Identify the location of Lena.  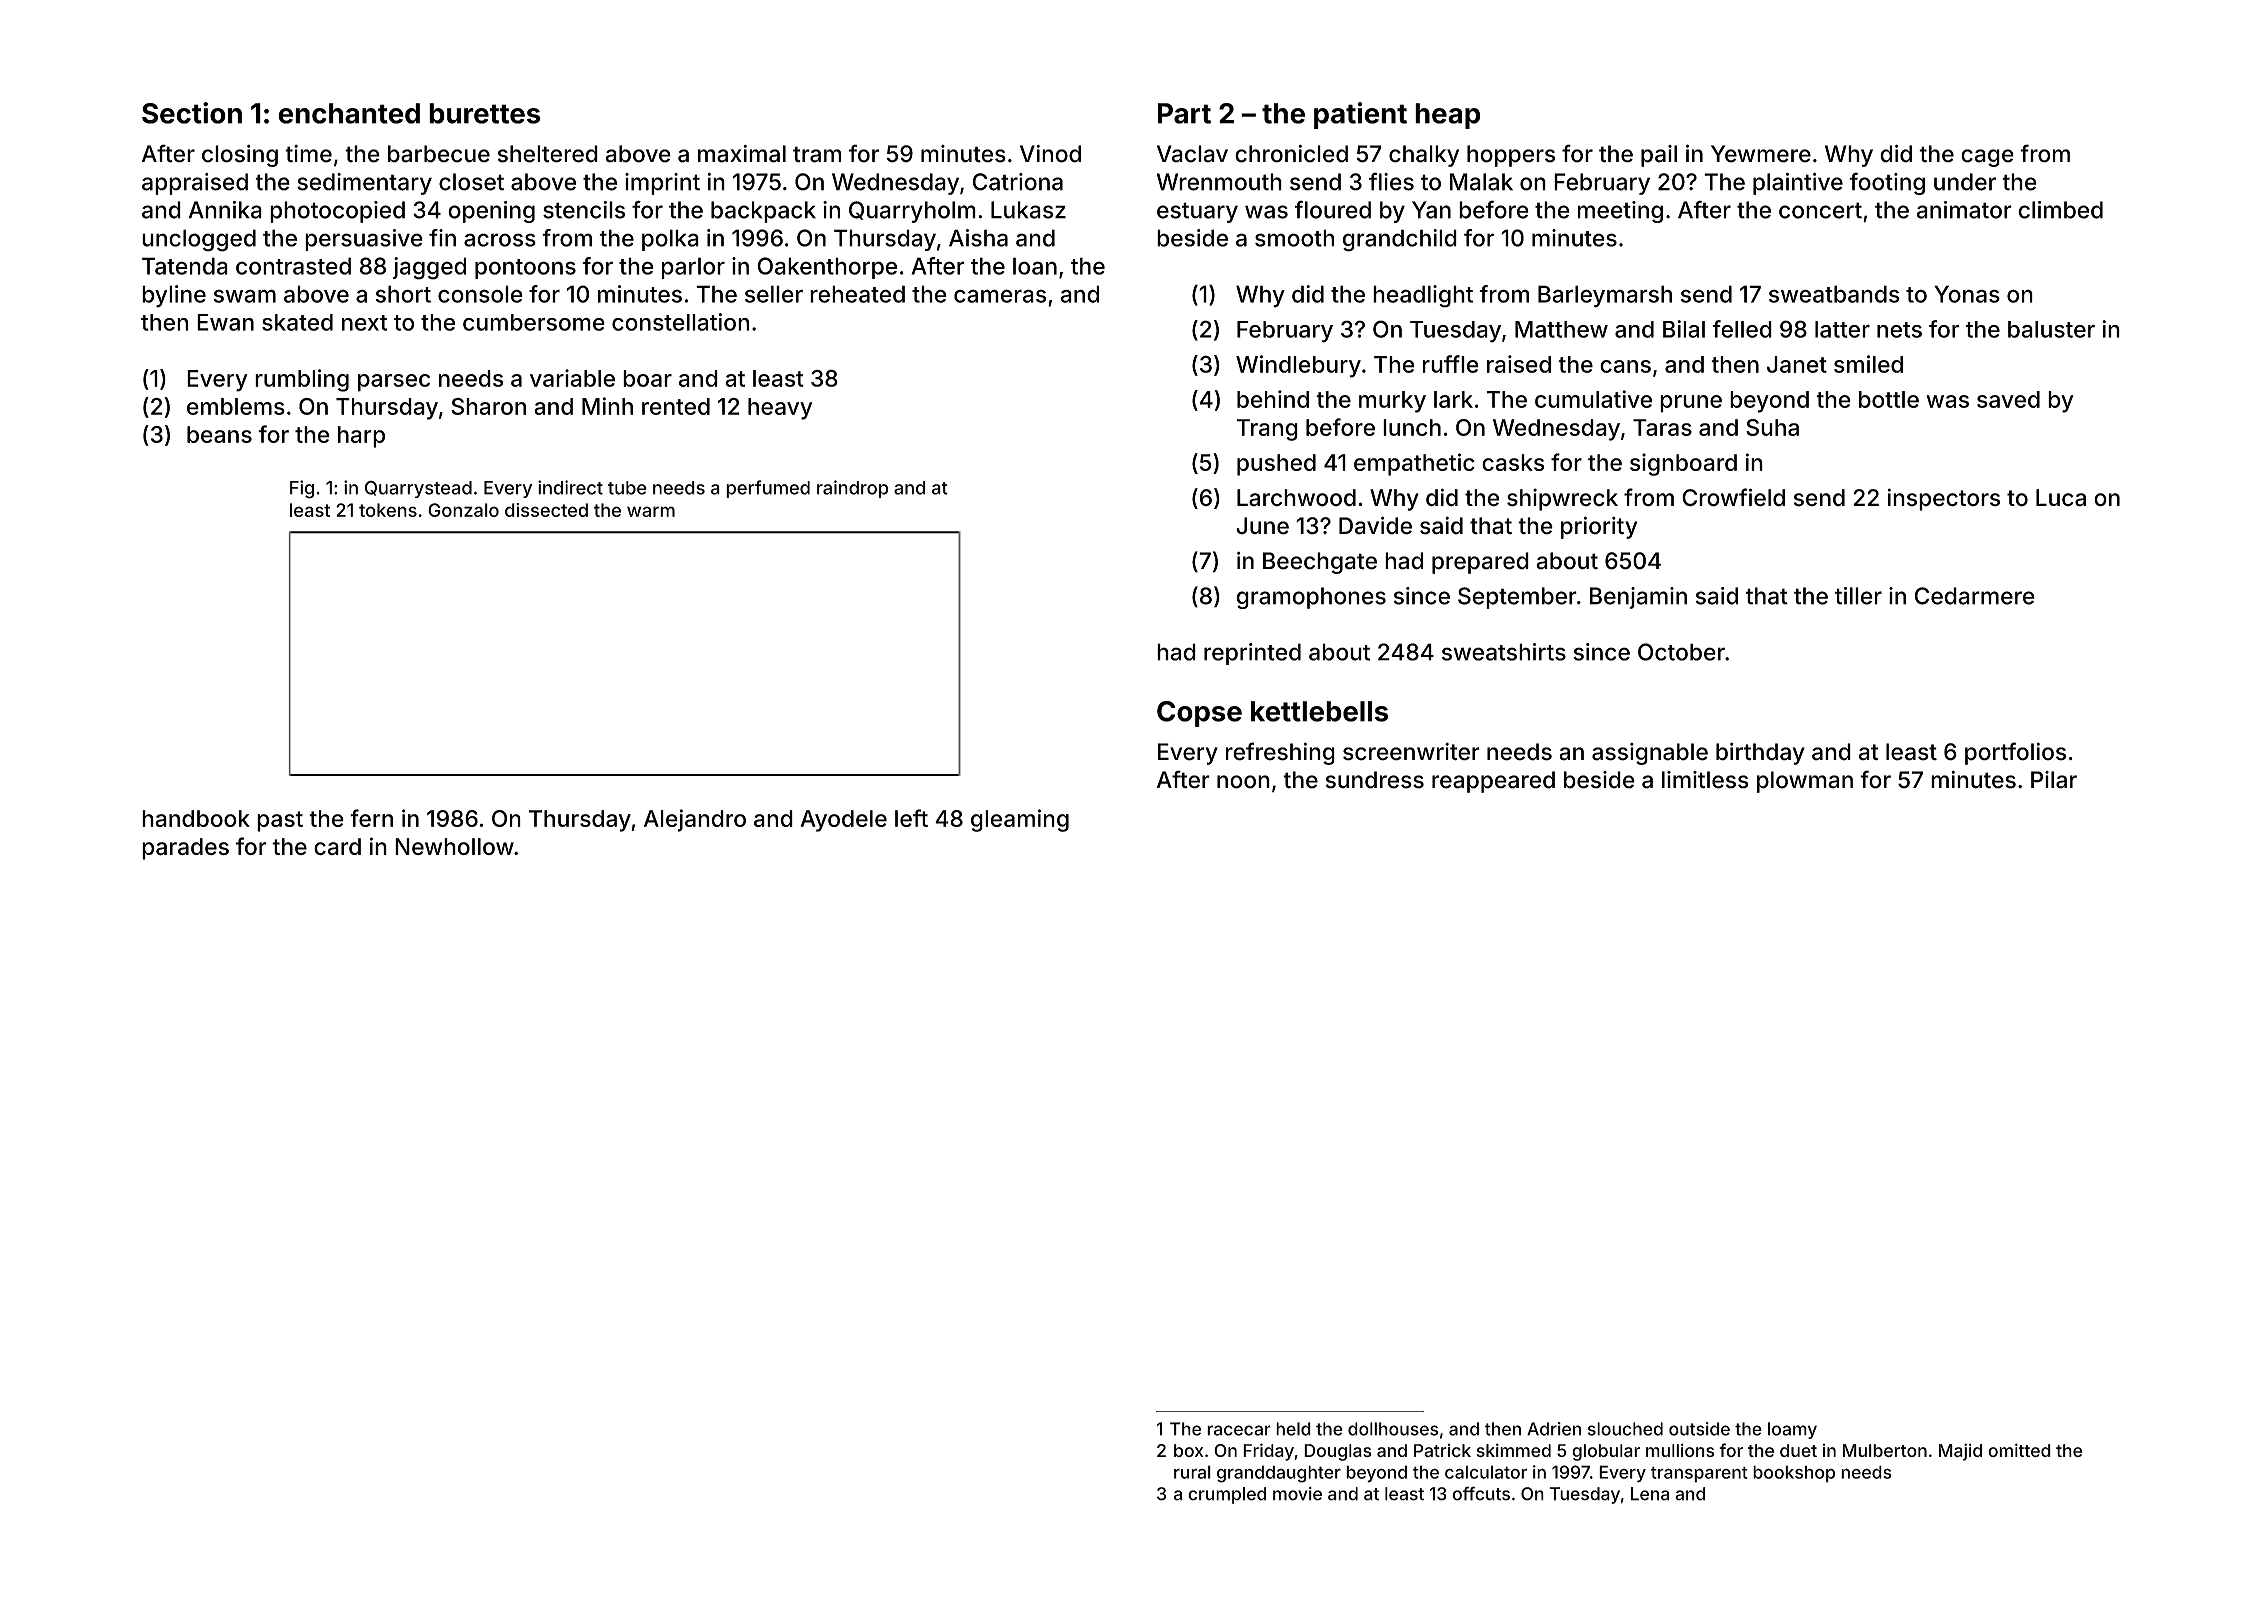
(1650, 1494).
